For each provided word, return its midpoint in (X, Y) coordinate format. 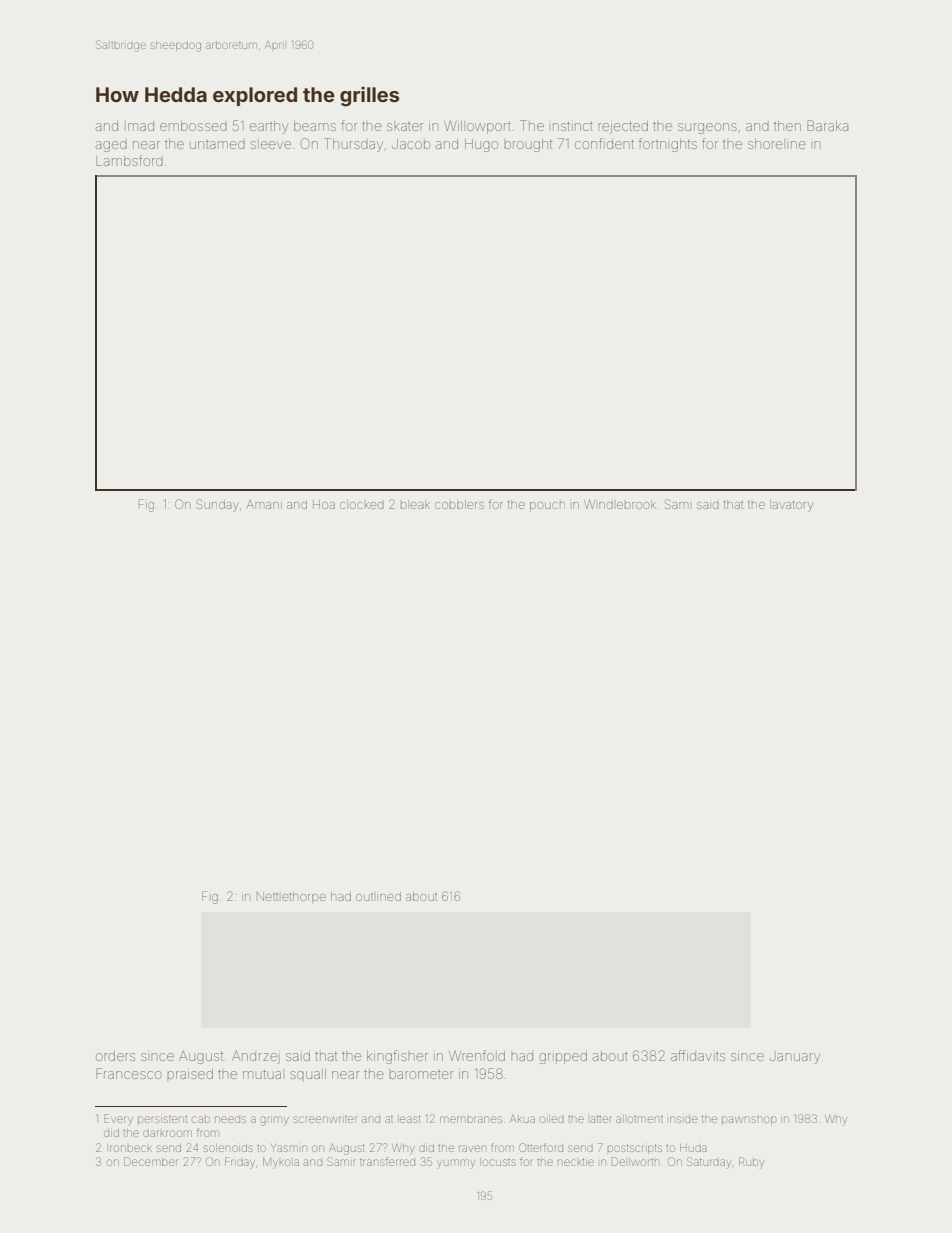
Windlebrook (620, 504)
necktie (576, 1162)
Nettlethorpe (291, 897)
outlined (378, 896)
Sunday (217, 505)
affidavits (698, 1055)
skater (405, 127)
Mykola (281, 1163)
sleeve (271, 144)
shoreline (777, 144)
